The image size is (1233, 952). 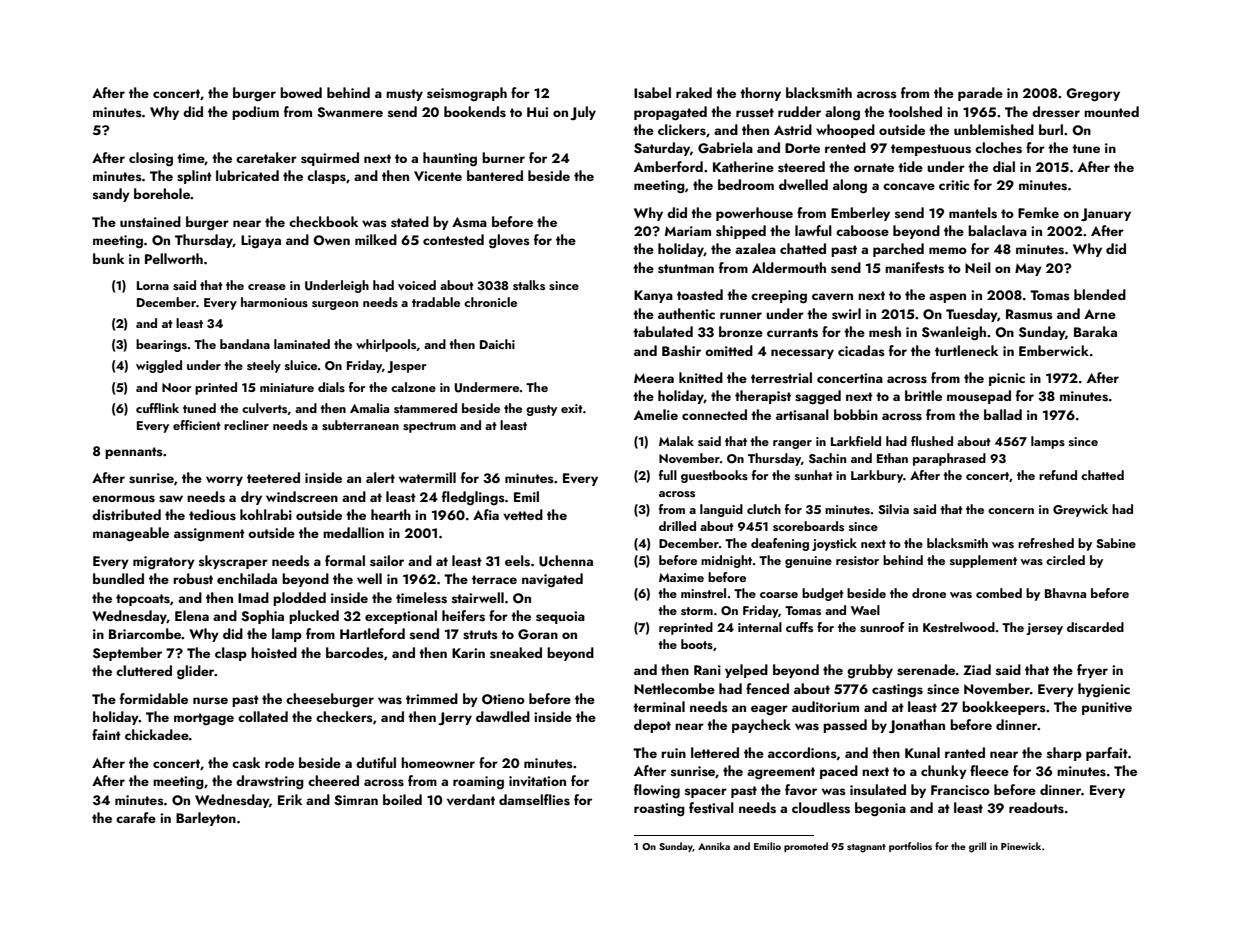 I want to click on cask, so click(x=246, y=763).
